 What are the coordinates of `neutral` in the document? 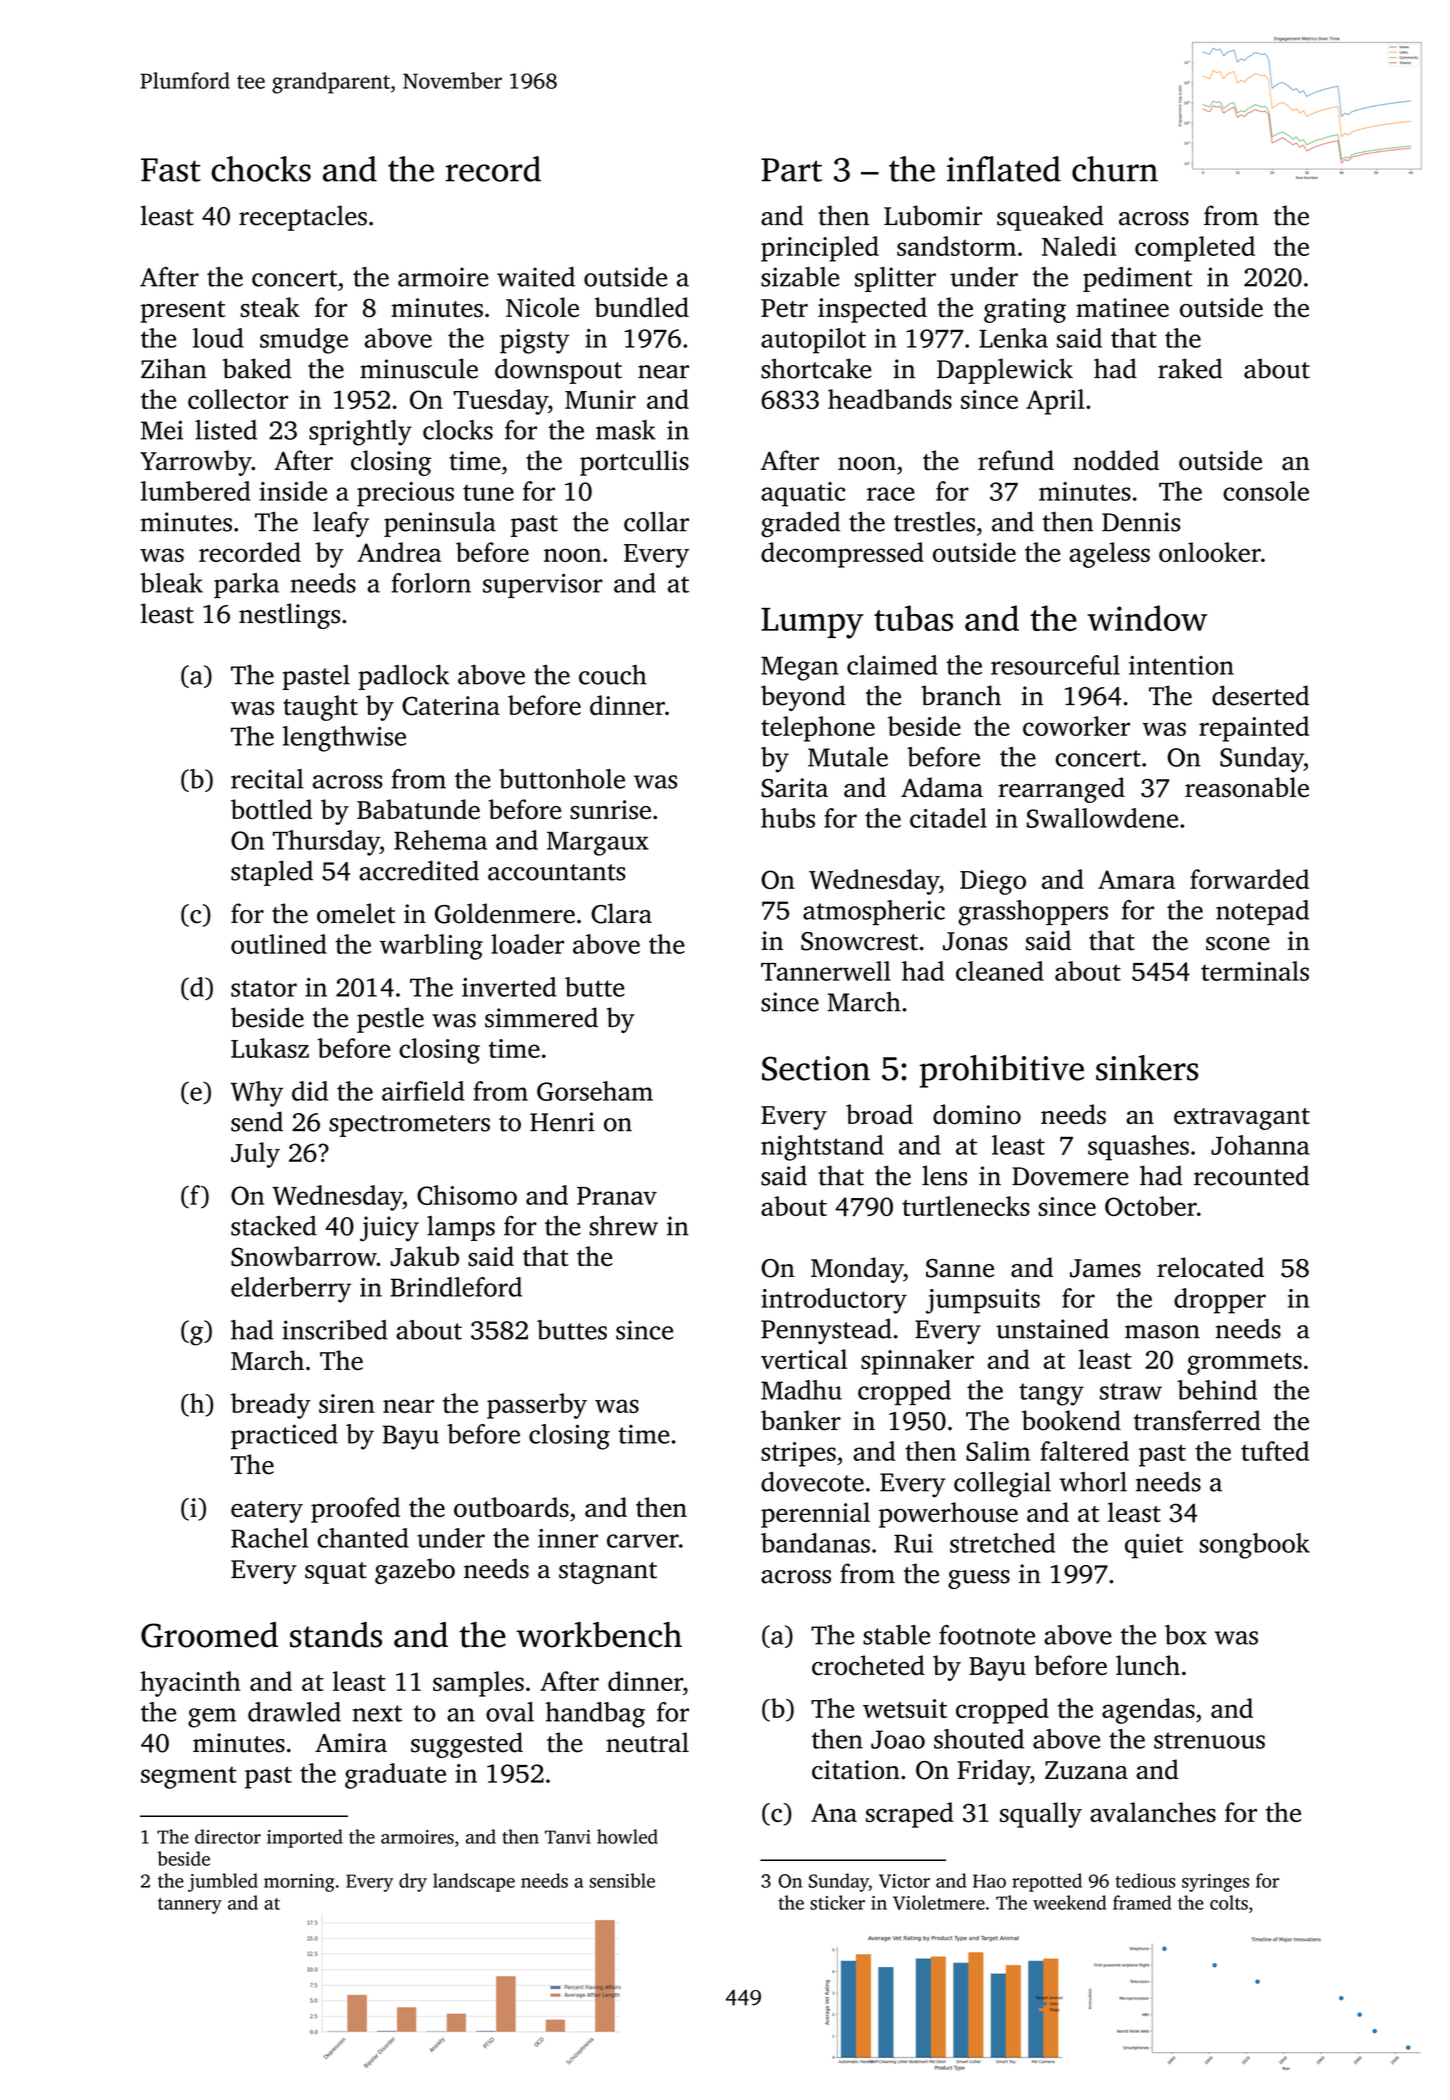 It's located at (647, 1742).
